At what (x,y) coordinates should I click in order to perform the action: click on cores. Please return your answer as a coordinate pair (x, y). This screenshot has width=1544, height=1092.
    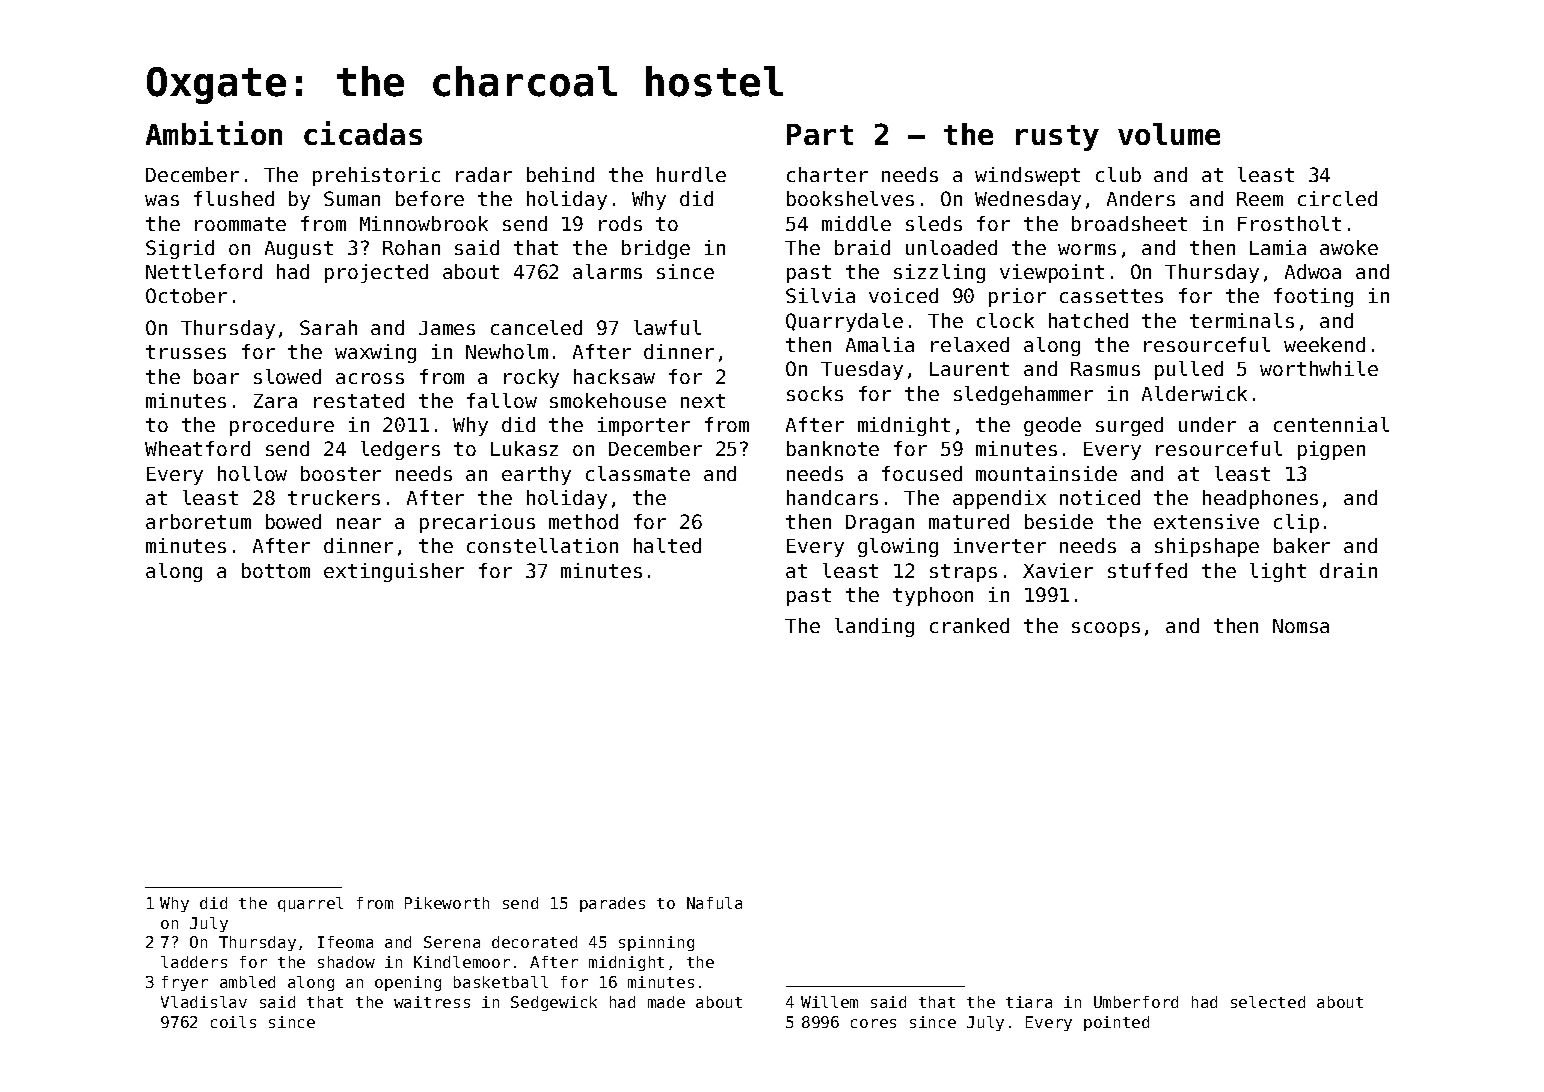
    Looking at the image, I should click on (873, 1023).
